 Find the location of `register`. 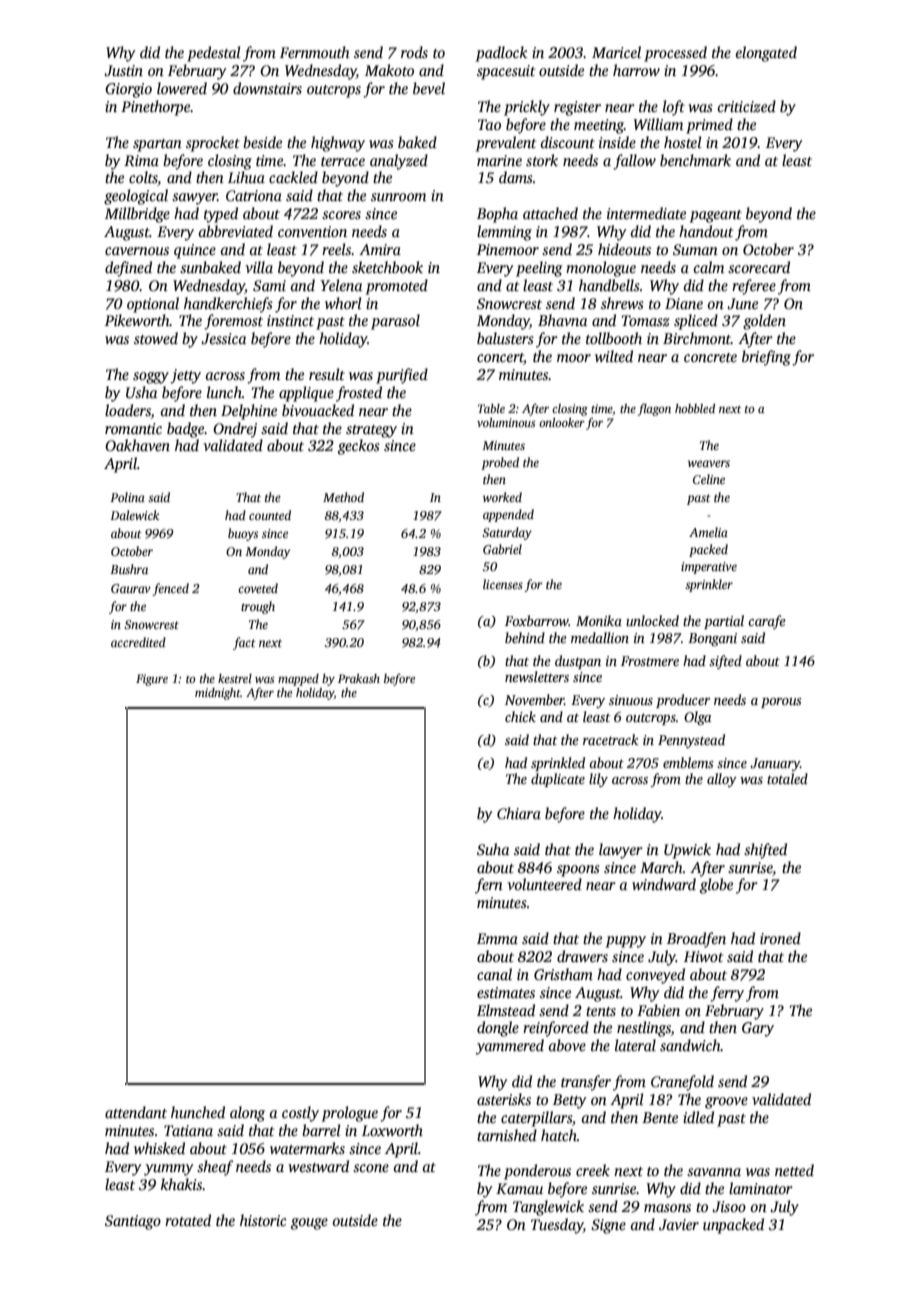

register is located at coordinates (577, 108).
